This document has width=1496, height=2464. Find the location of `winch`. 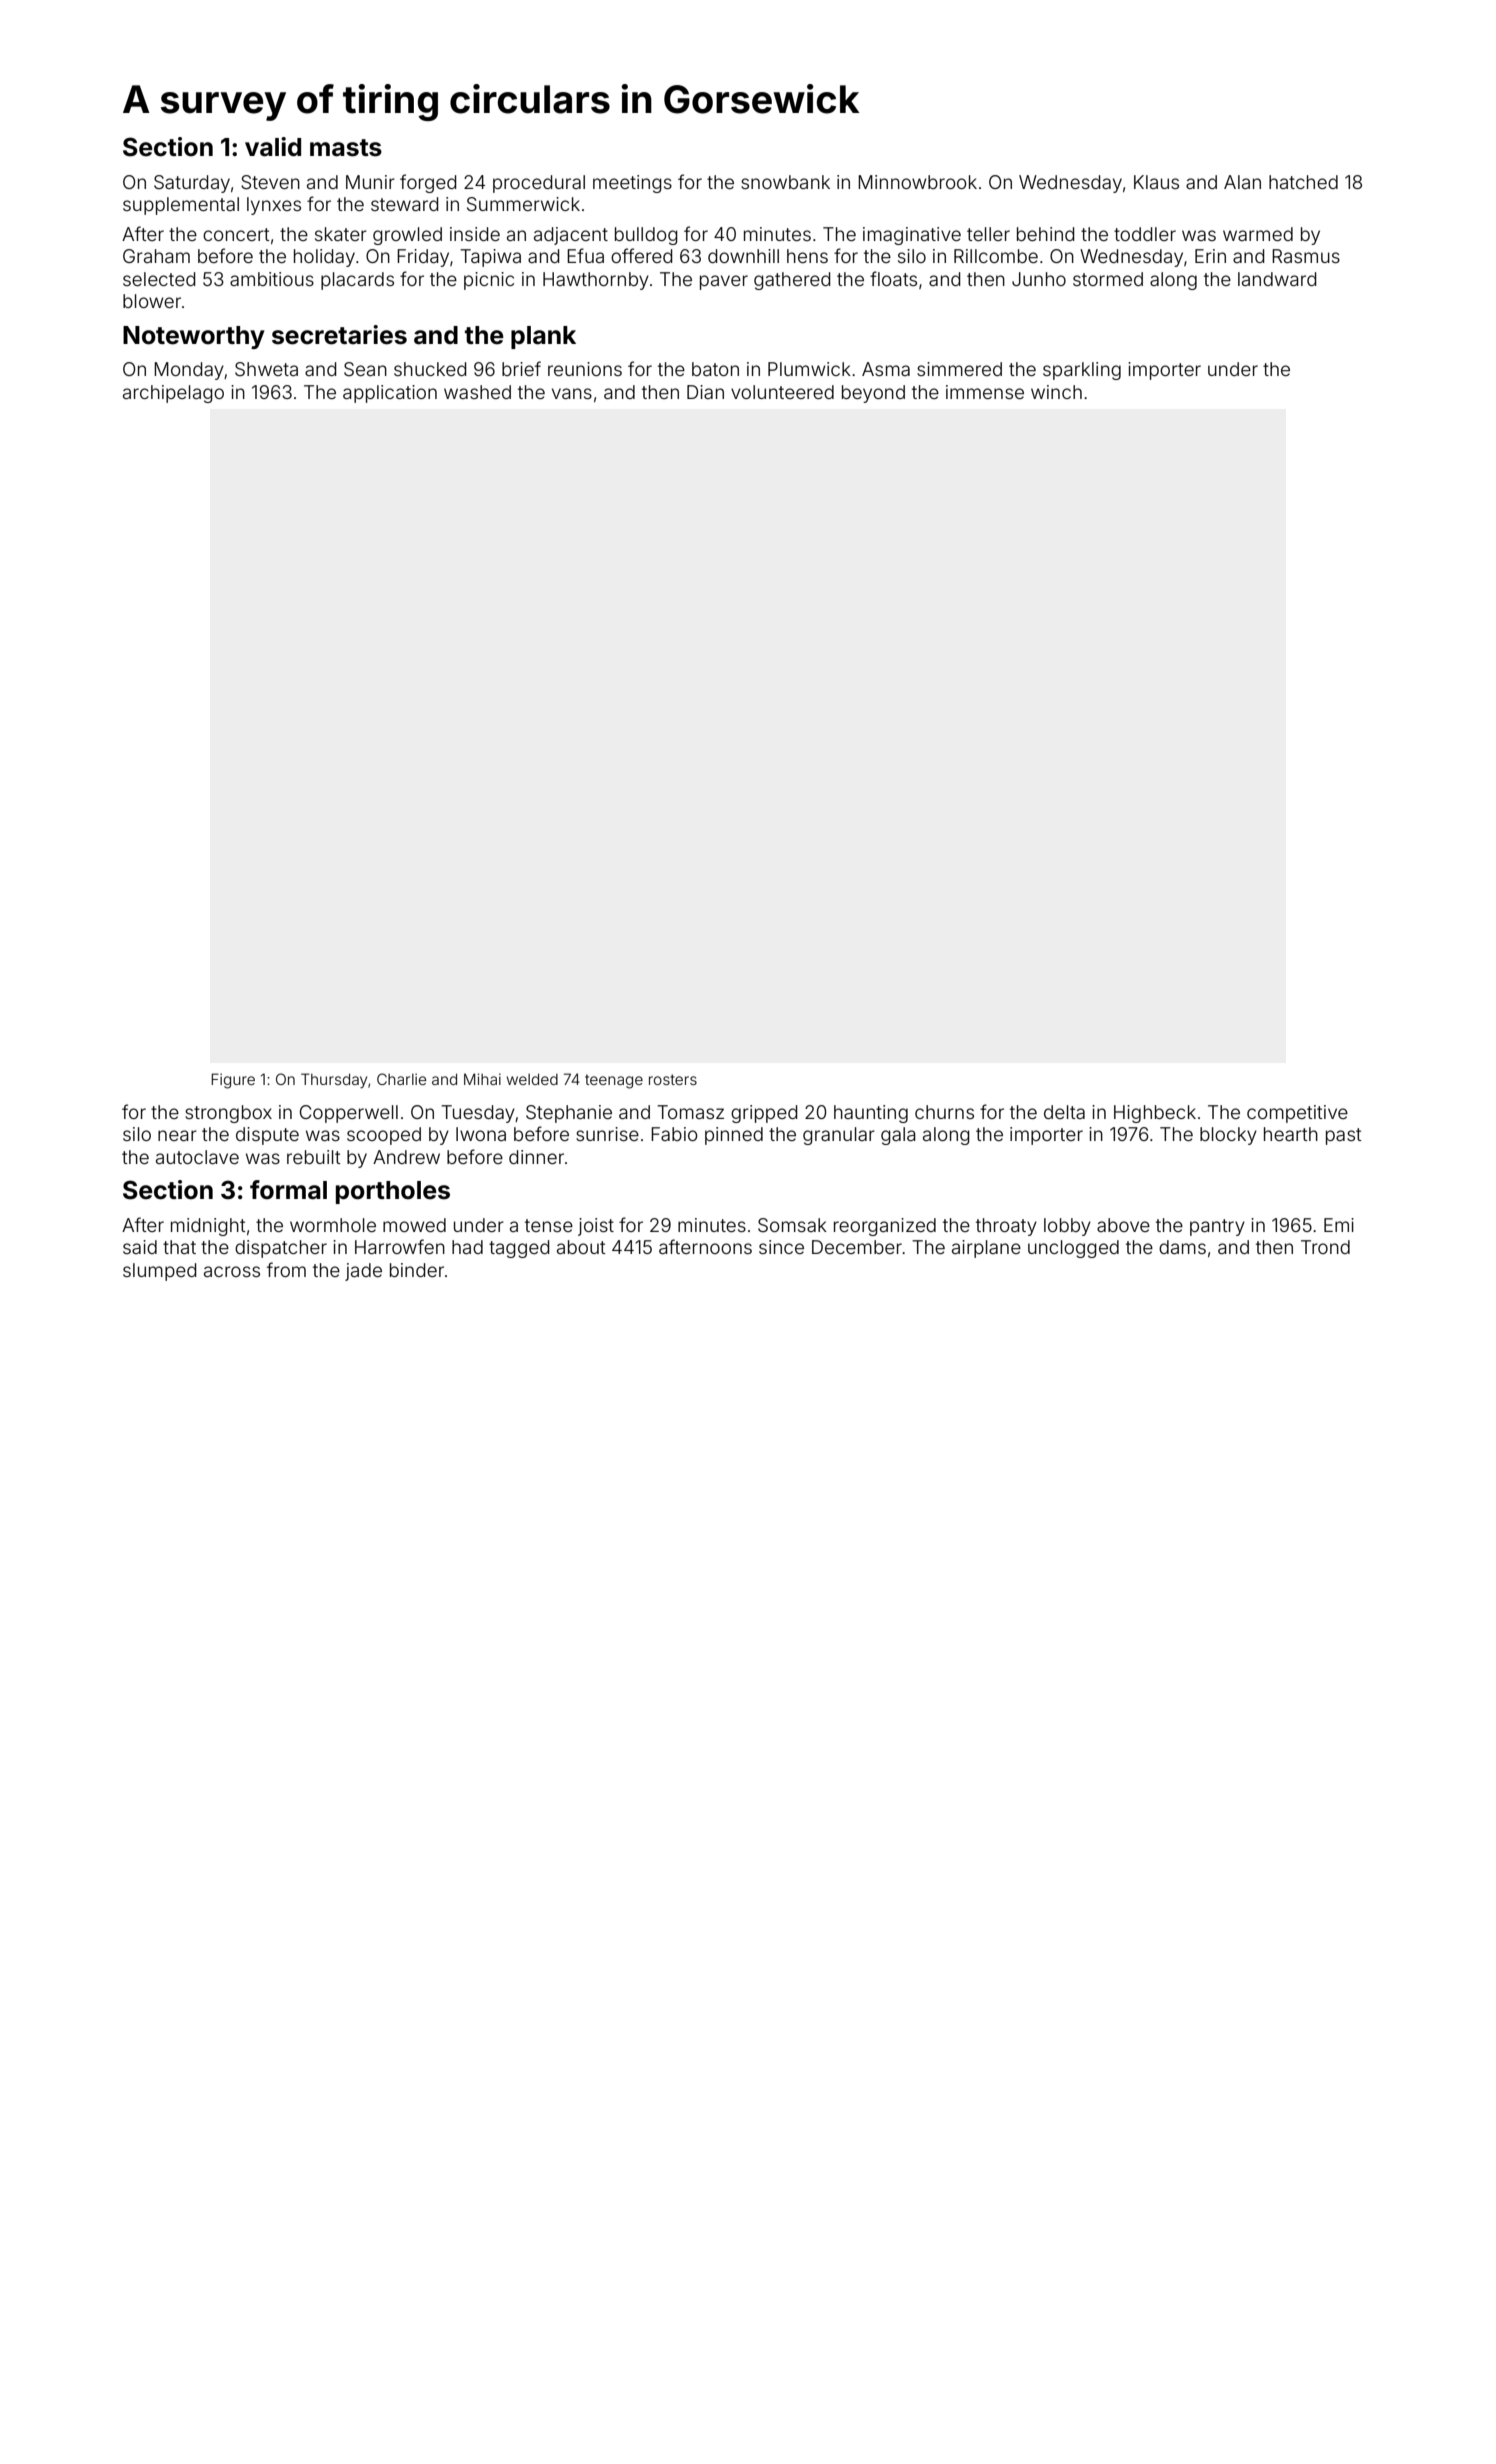

winch is located at coordinates (1056, 392).
